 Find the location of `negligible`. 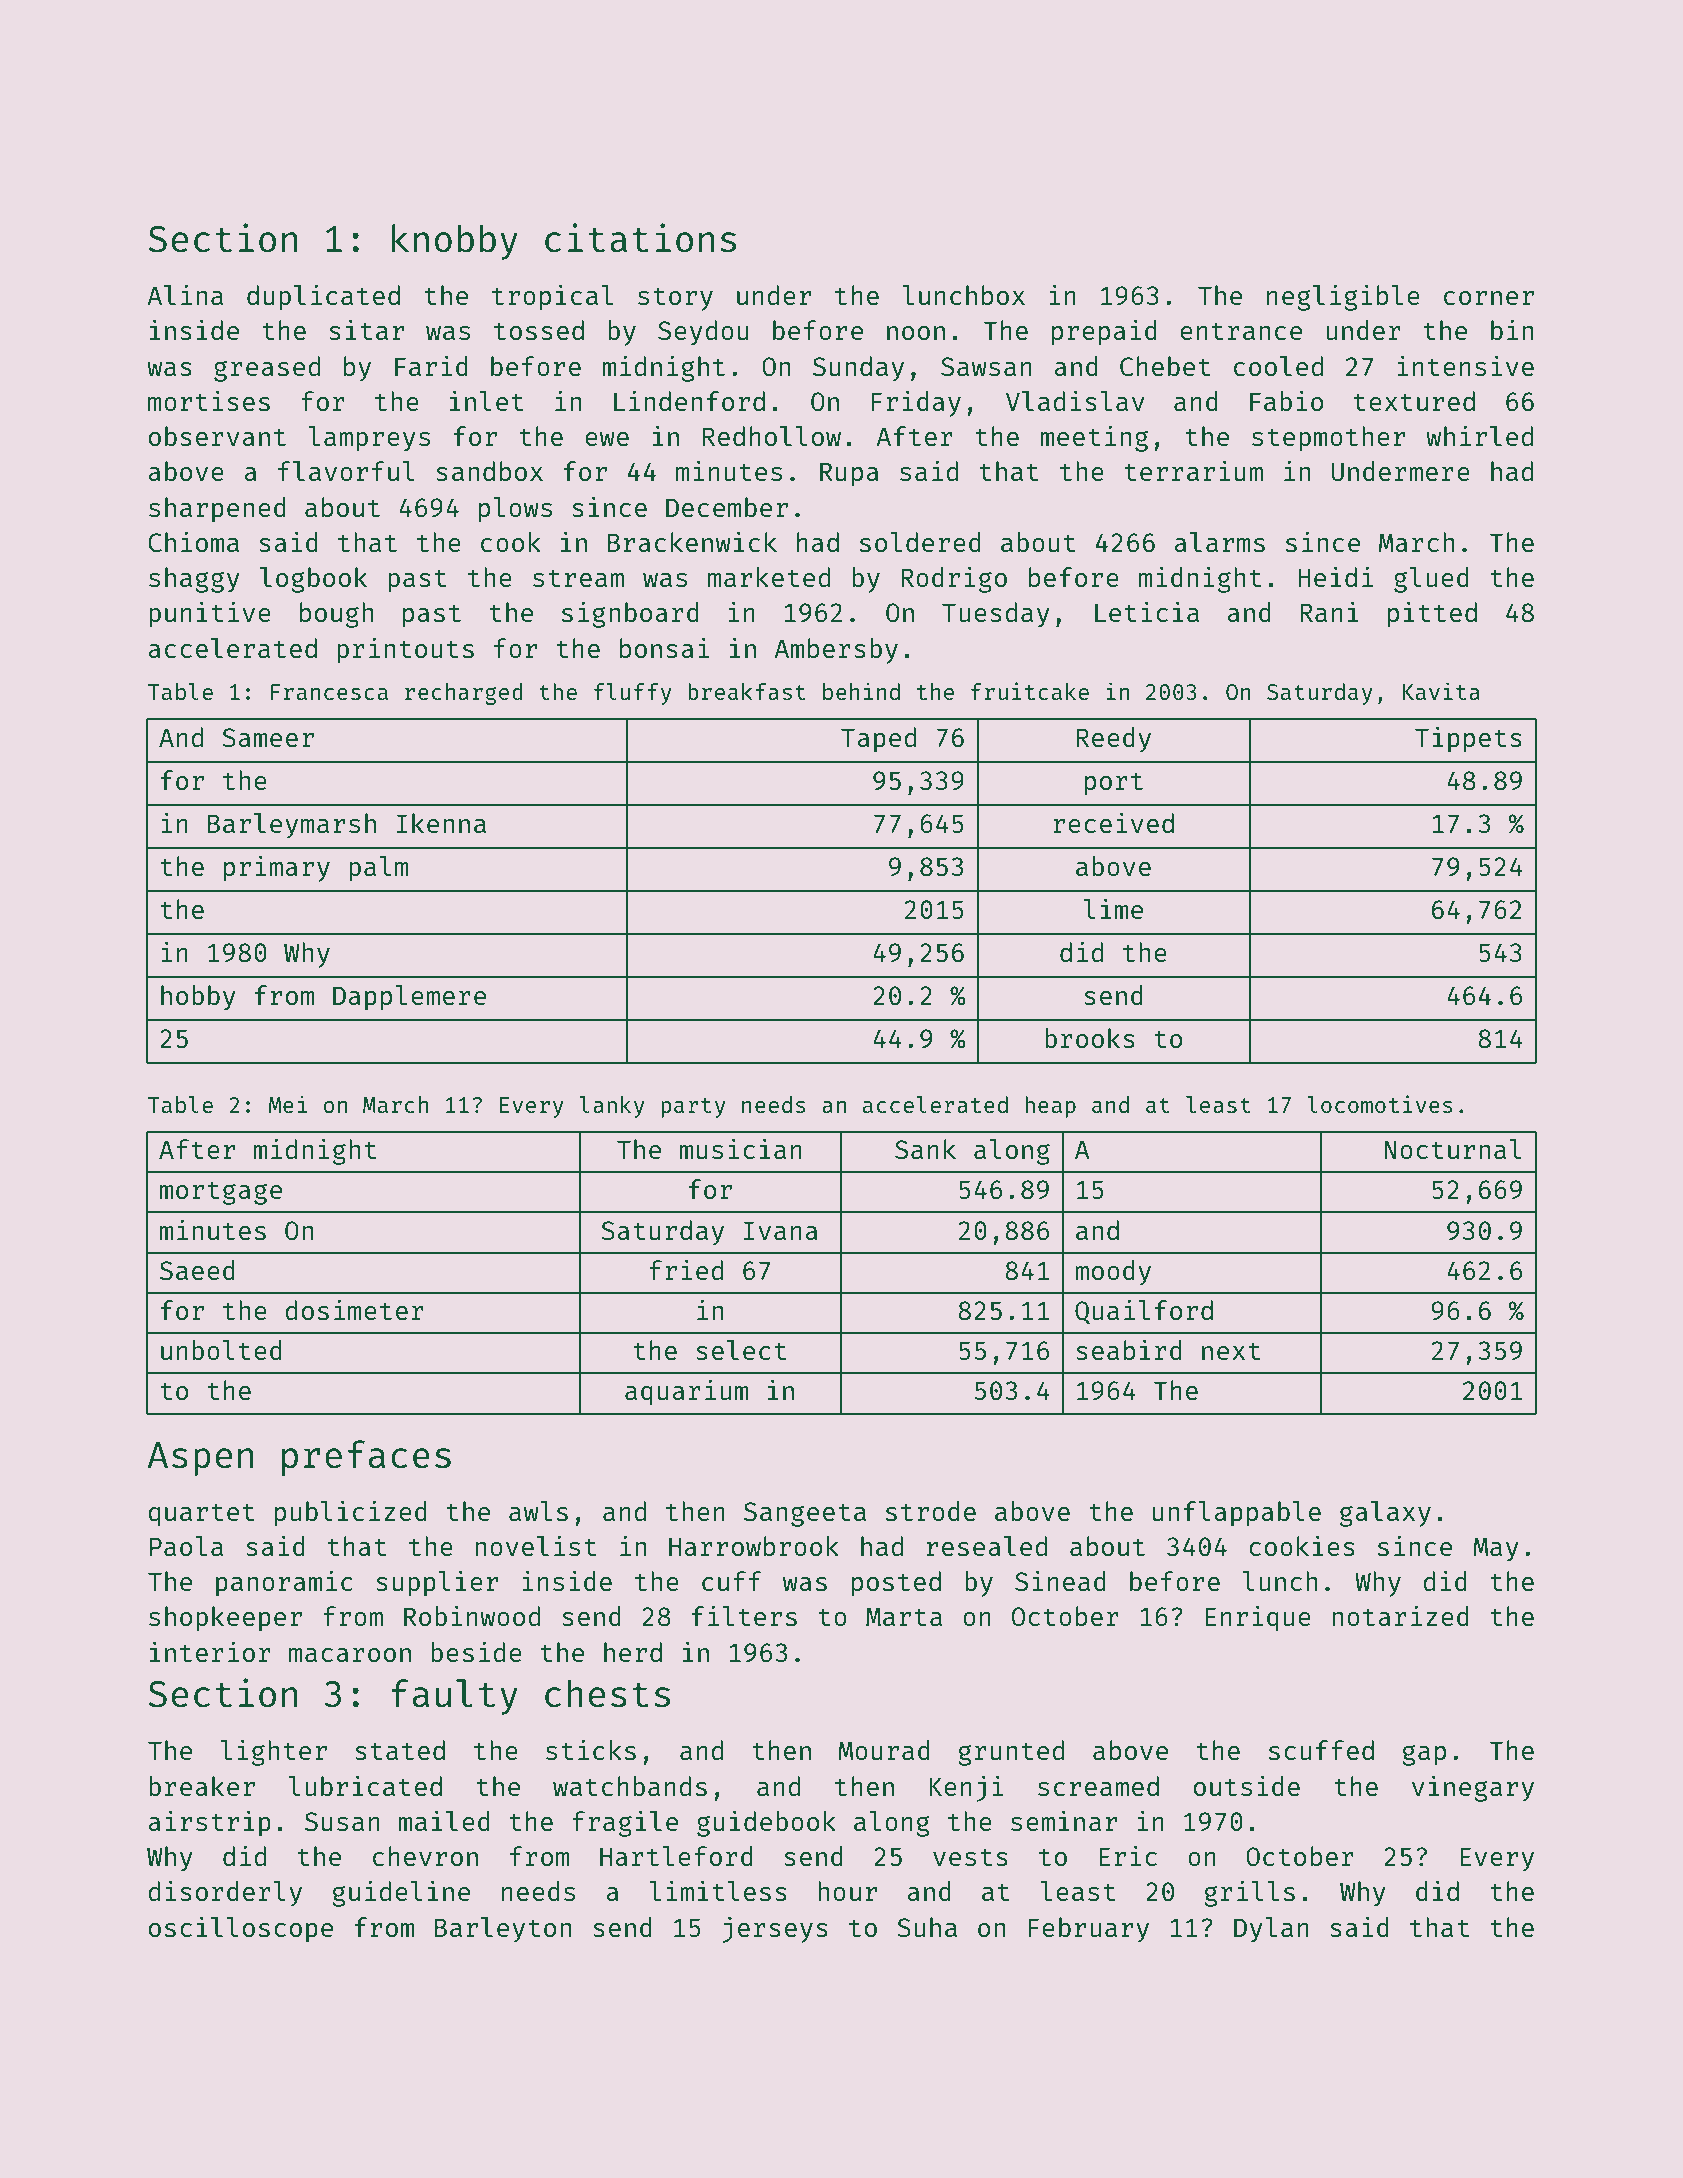

negligible is located at coordinates (1343, 297).
